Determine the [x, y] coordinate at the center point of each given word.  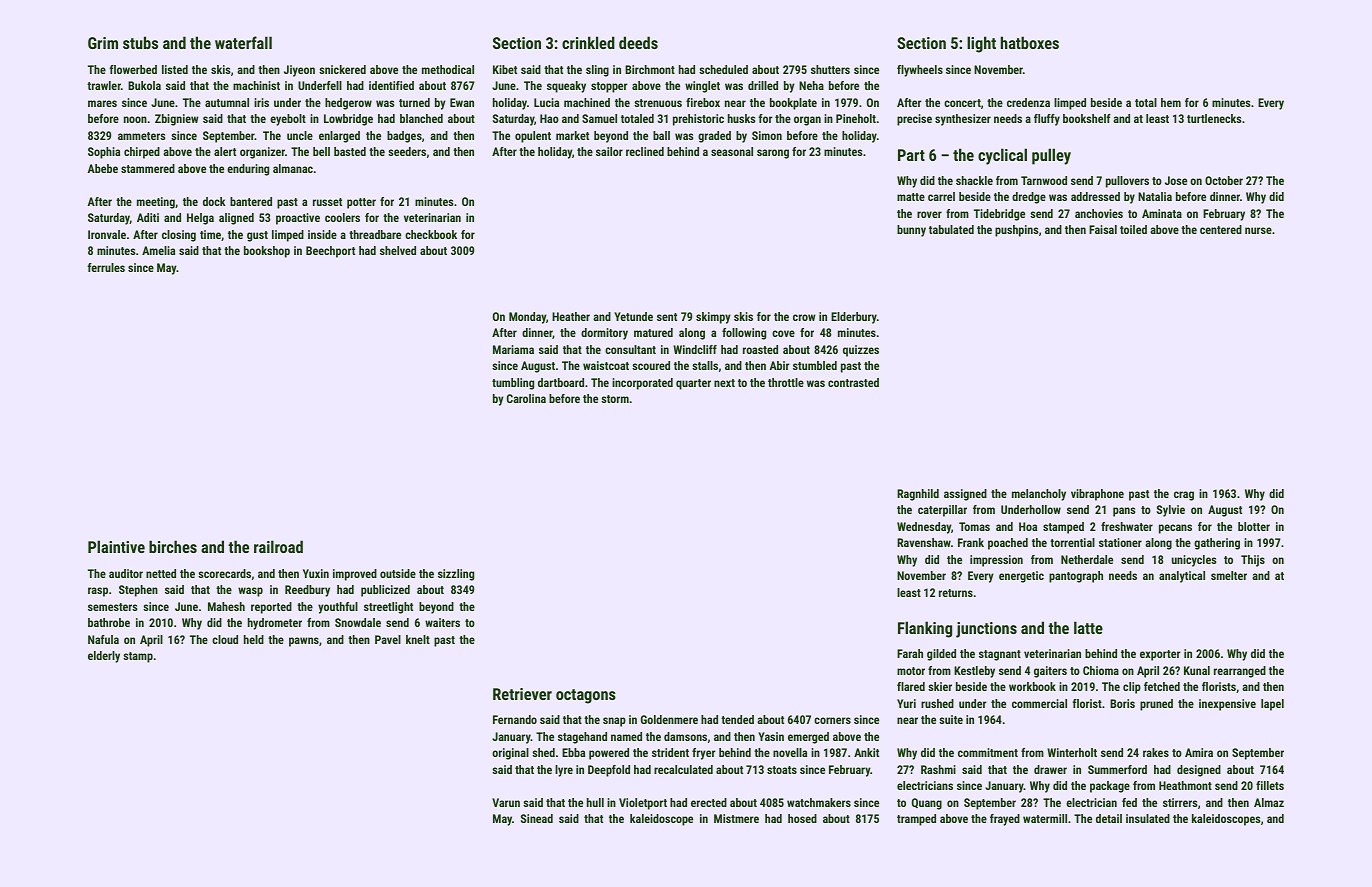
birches [173, 546]
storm [615, 399]
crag [1184, 496]
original [510, 754]
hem [1171, 102]
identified [391, 85]
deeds [638, 42]
